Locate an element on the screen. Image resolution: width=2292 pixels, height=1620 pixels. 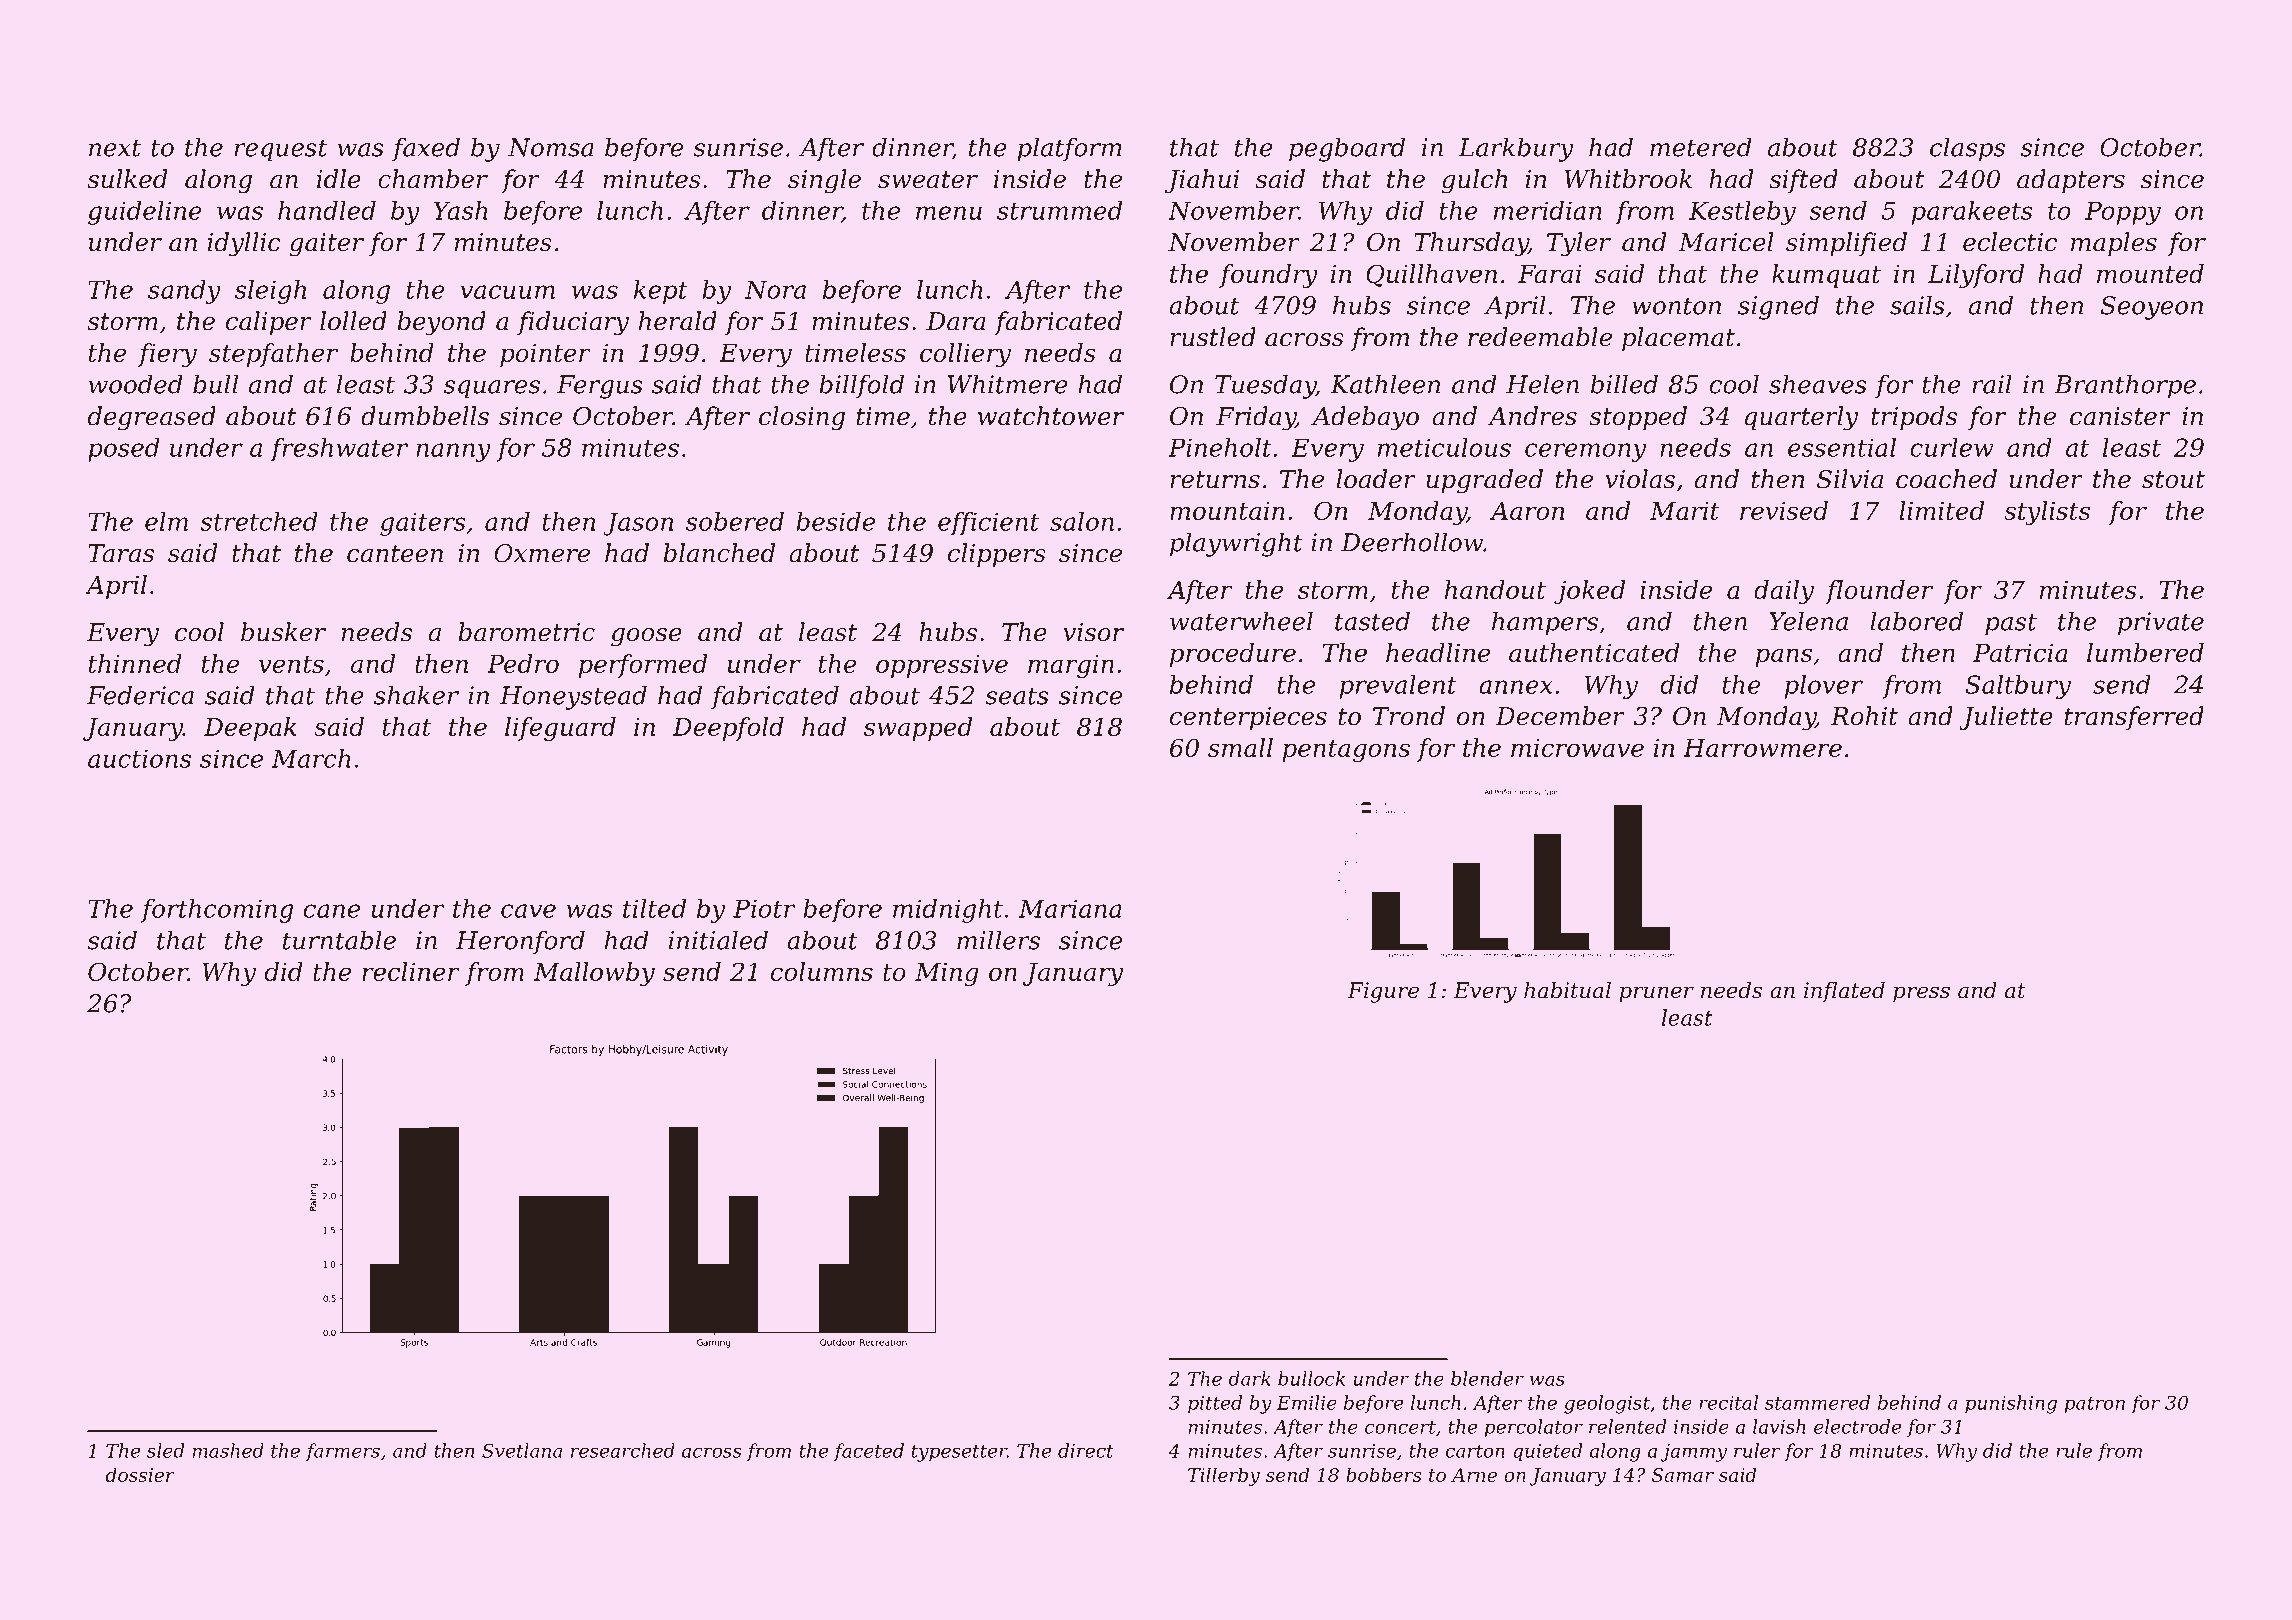
farmers is located at coordinates (343, 1452).
